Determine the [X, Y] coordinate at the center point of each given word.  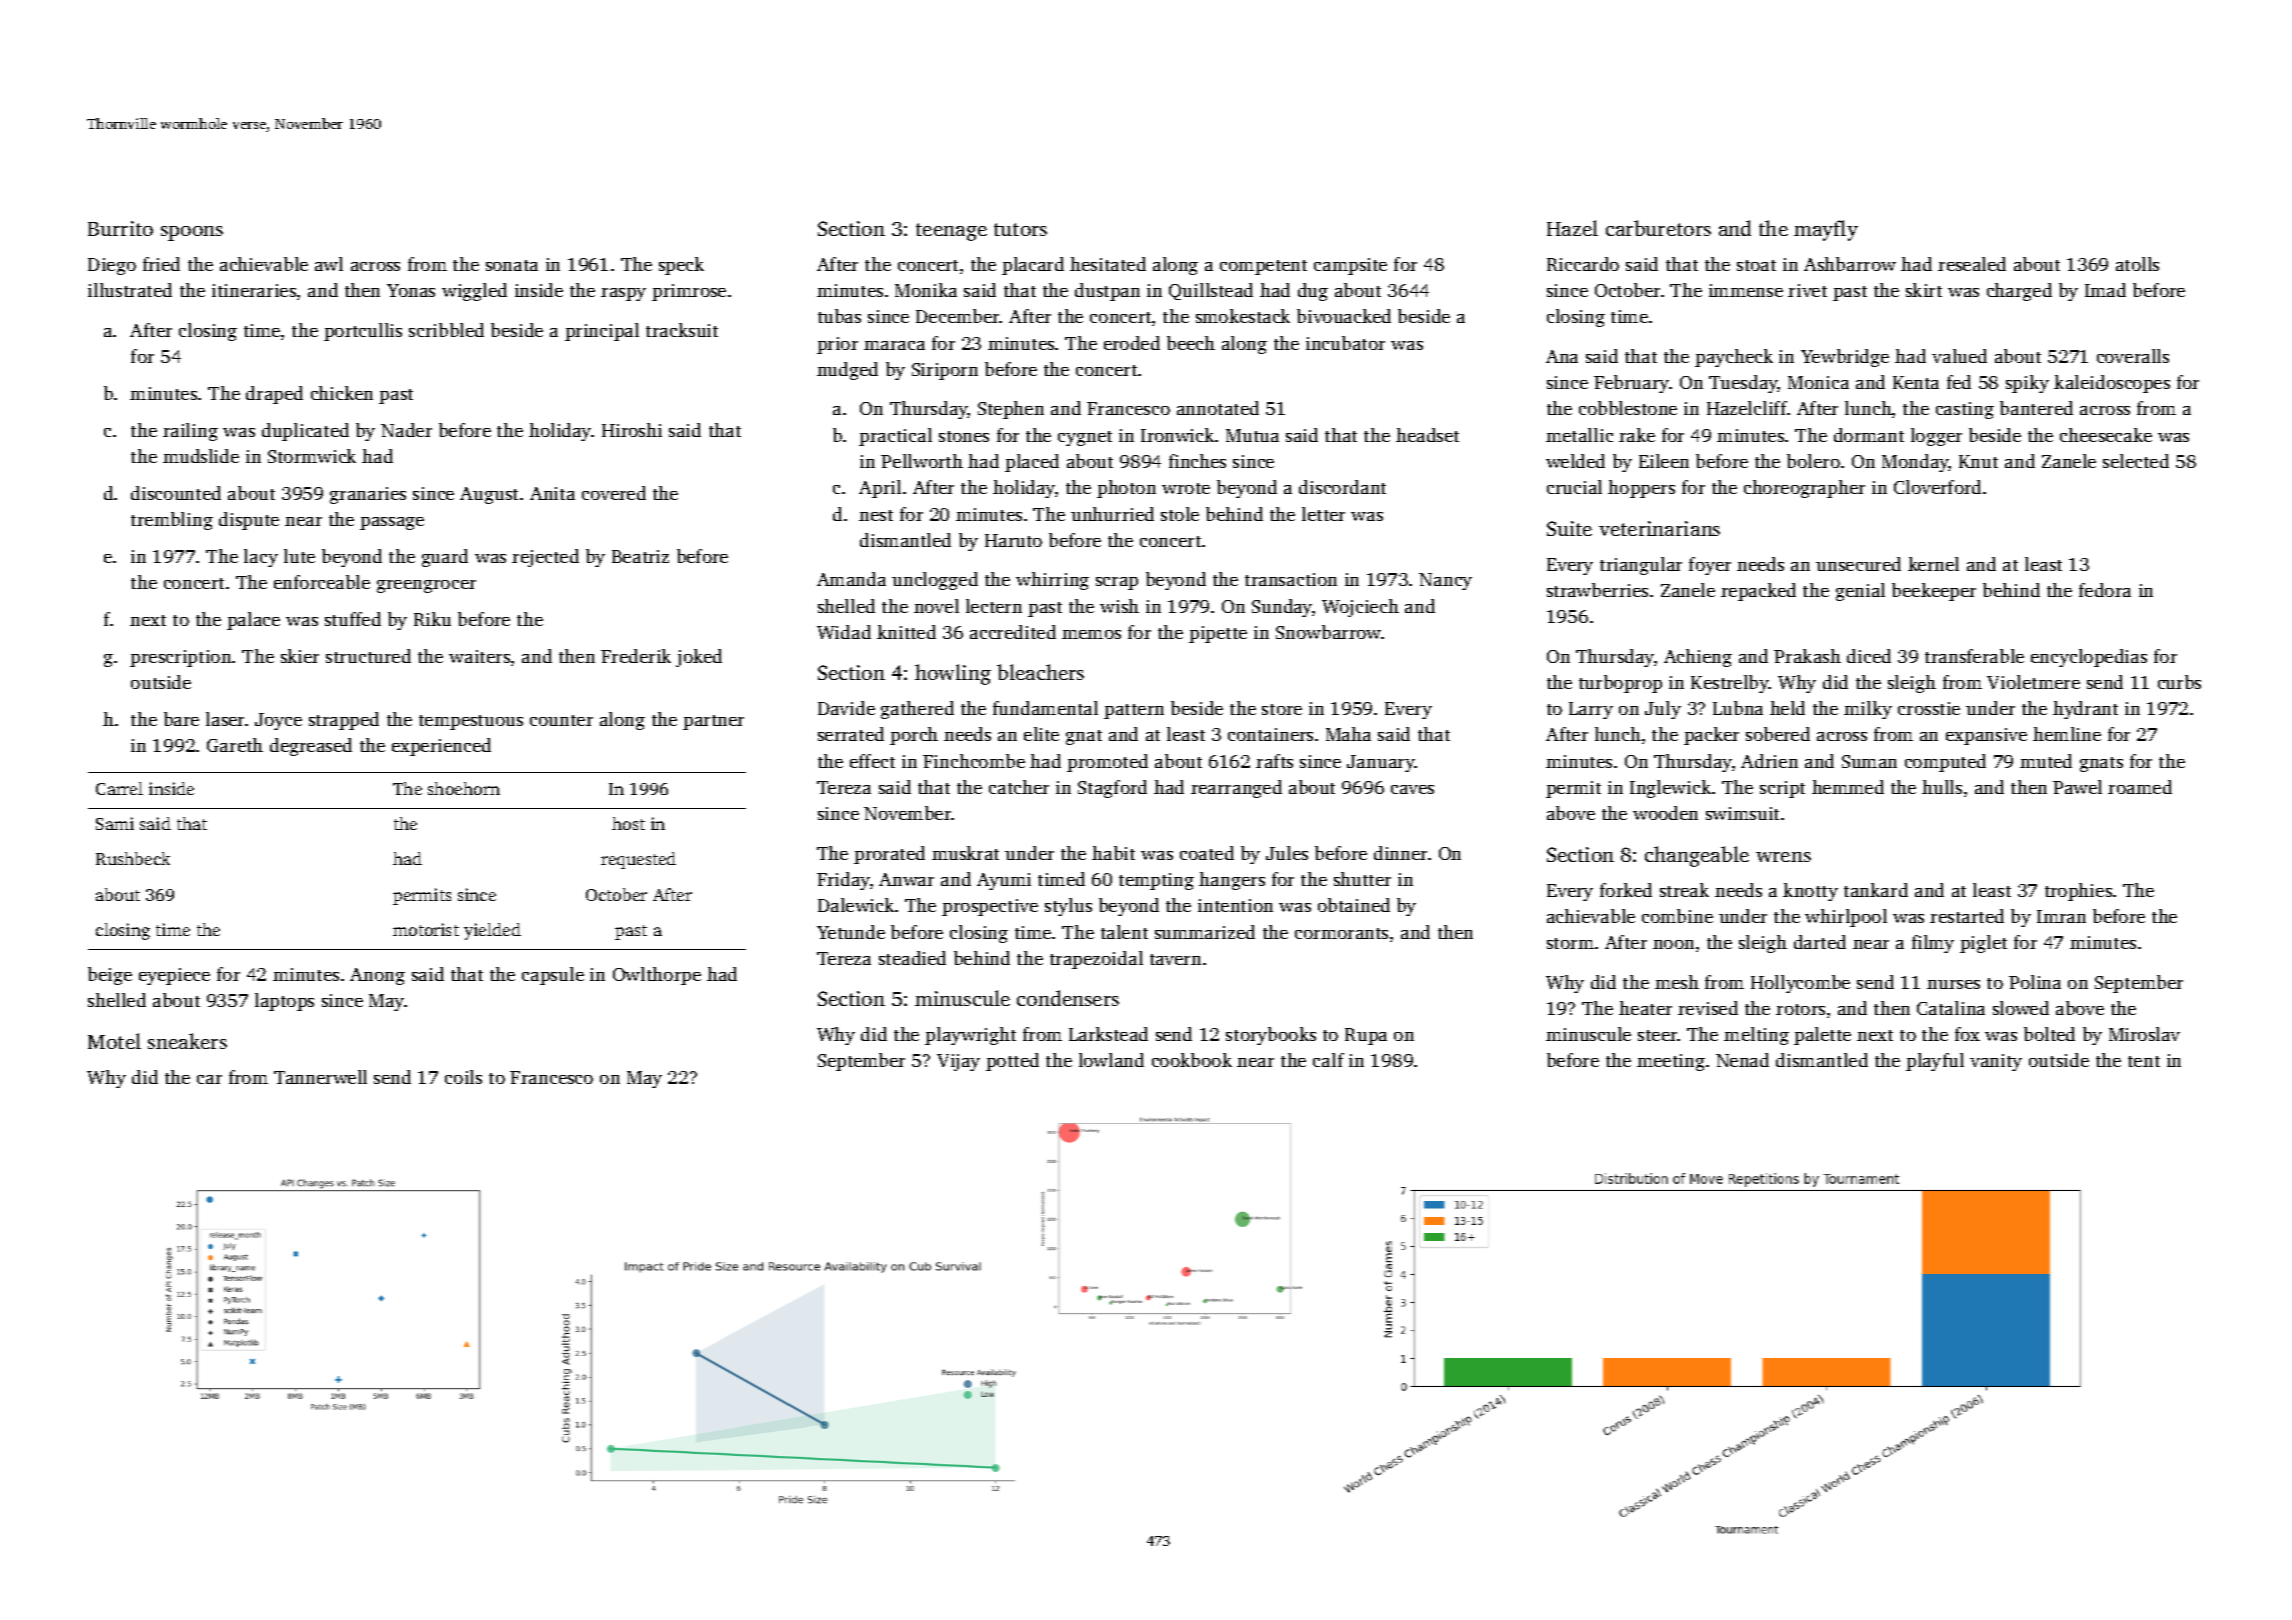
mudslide [201, 456]
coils [463, 1077]
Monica [1818, 382]
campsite [1350, 266]
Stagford [1112, 789]
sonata [512, 265]
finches [1197, 461]
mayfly [1826, 230]
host [628, 823]
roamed [2140, 787]
